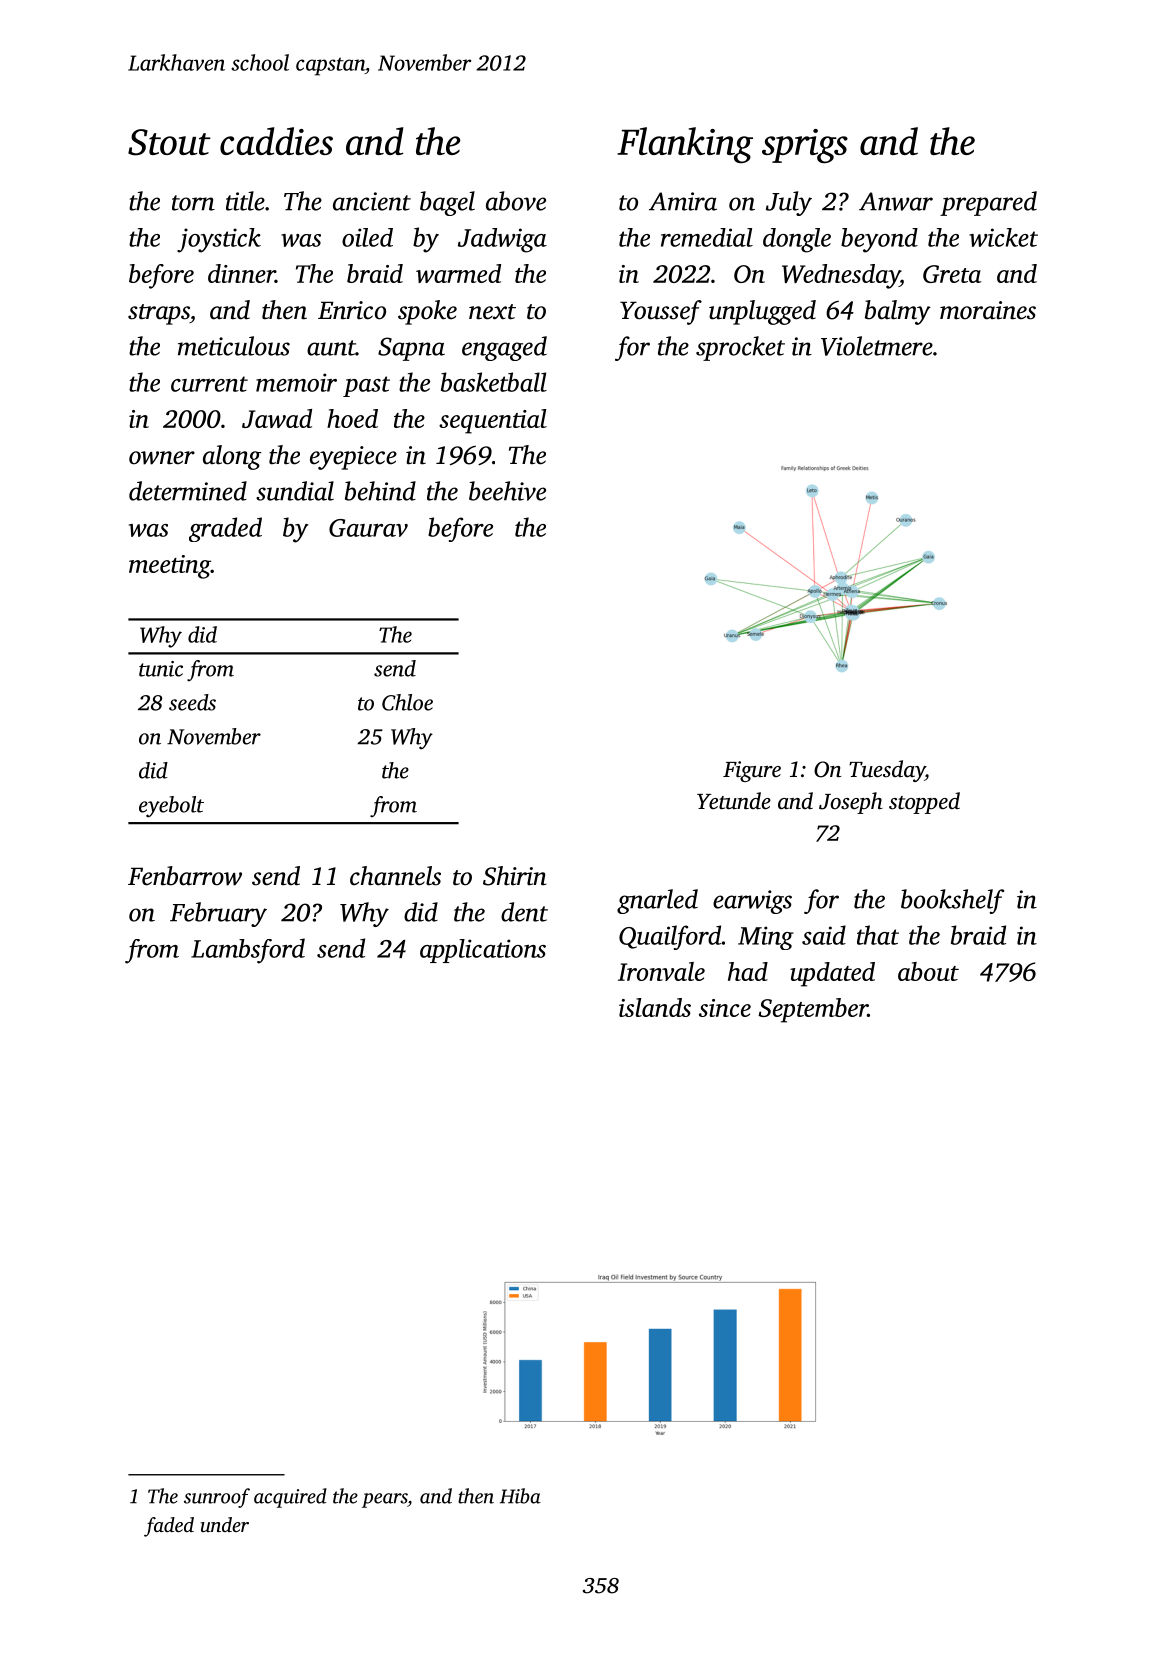 This image has width=1165, height=1654. I want to click on dent, so click(524, 912).
